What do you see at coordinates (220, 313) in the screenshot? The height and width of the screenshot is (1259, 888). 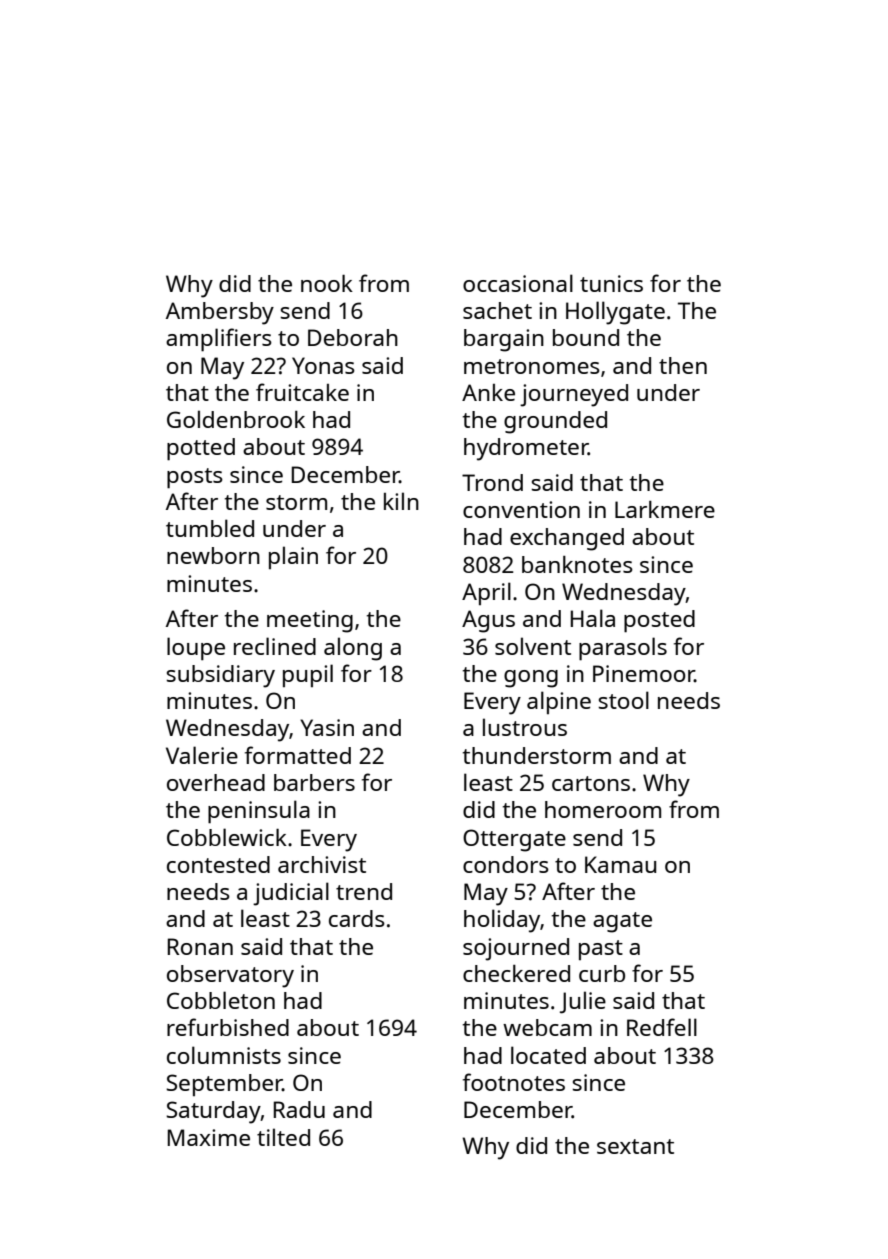 I see `Ambersby` at bounding box center [220, 313].
